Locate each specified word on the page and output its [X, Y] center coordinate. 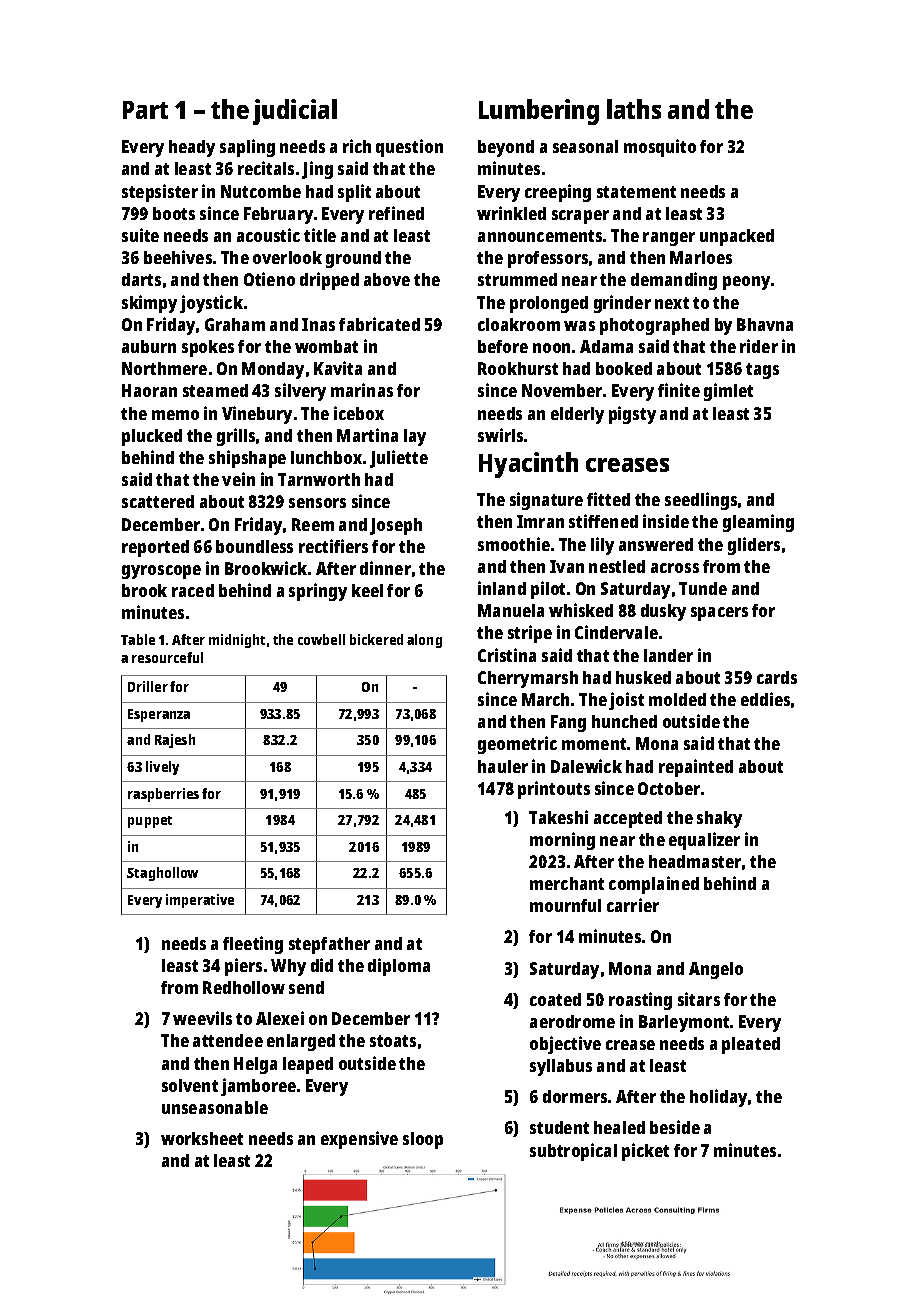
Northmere [164, 368]
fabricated [379, 324]
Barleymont [684, 1023]
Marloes [701, 257]
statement [636, 192]
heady [192, 148]
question [409, 148]
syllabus [561, 1067]
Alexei [280, 1018]
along [424, 641]
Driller [148, 686]
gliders [754, 546]
